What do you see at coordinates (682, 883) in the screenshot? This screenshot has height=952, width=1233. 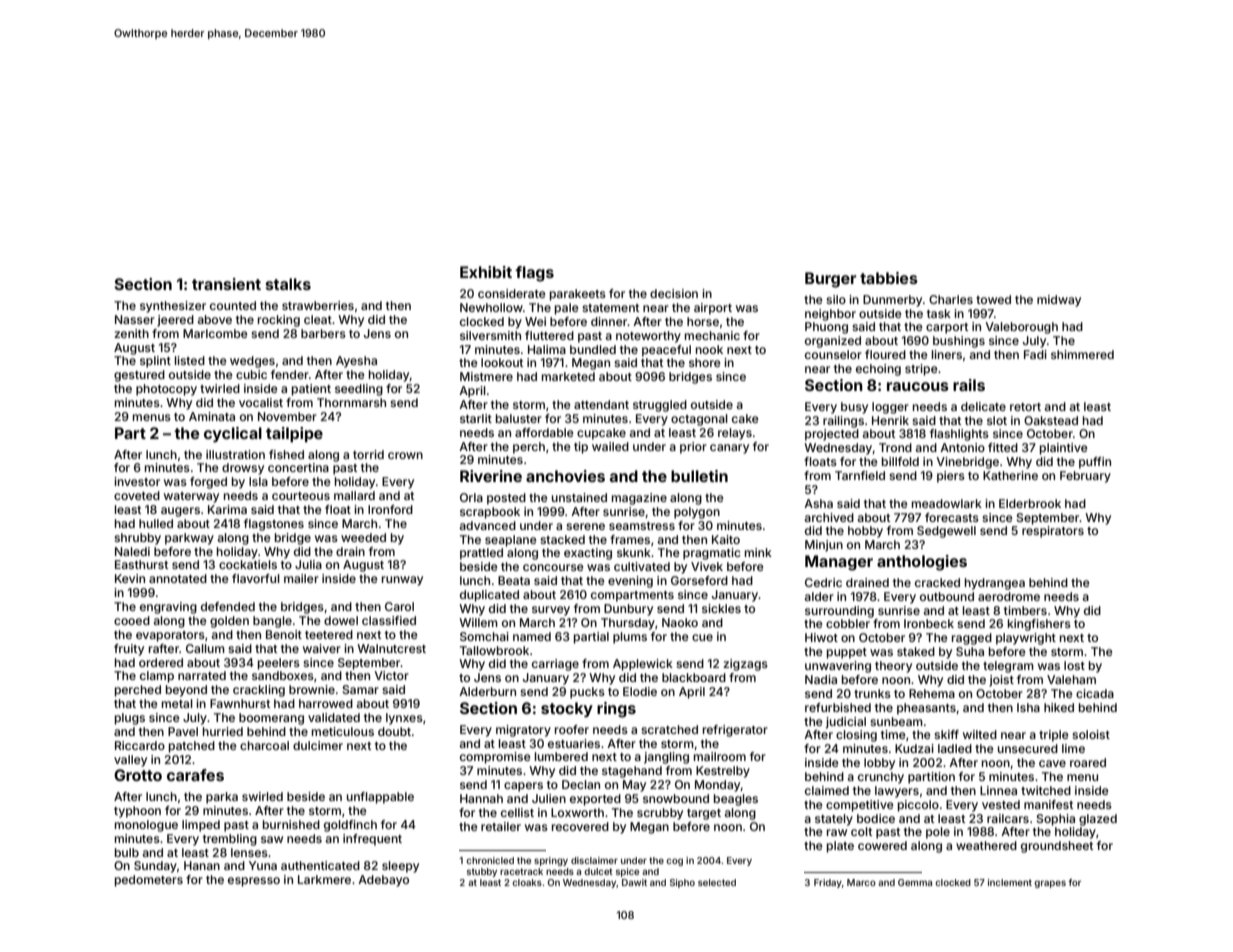 I see `Sipho` at bounding box center [682, 883].
